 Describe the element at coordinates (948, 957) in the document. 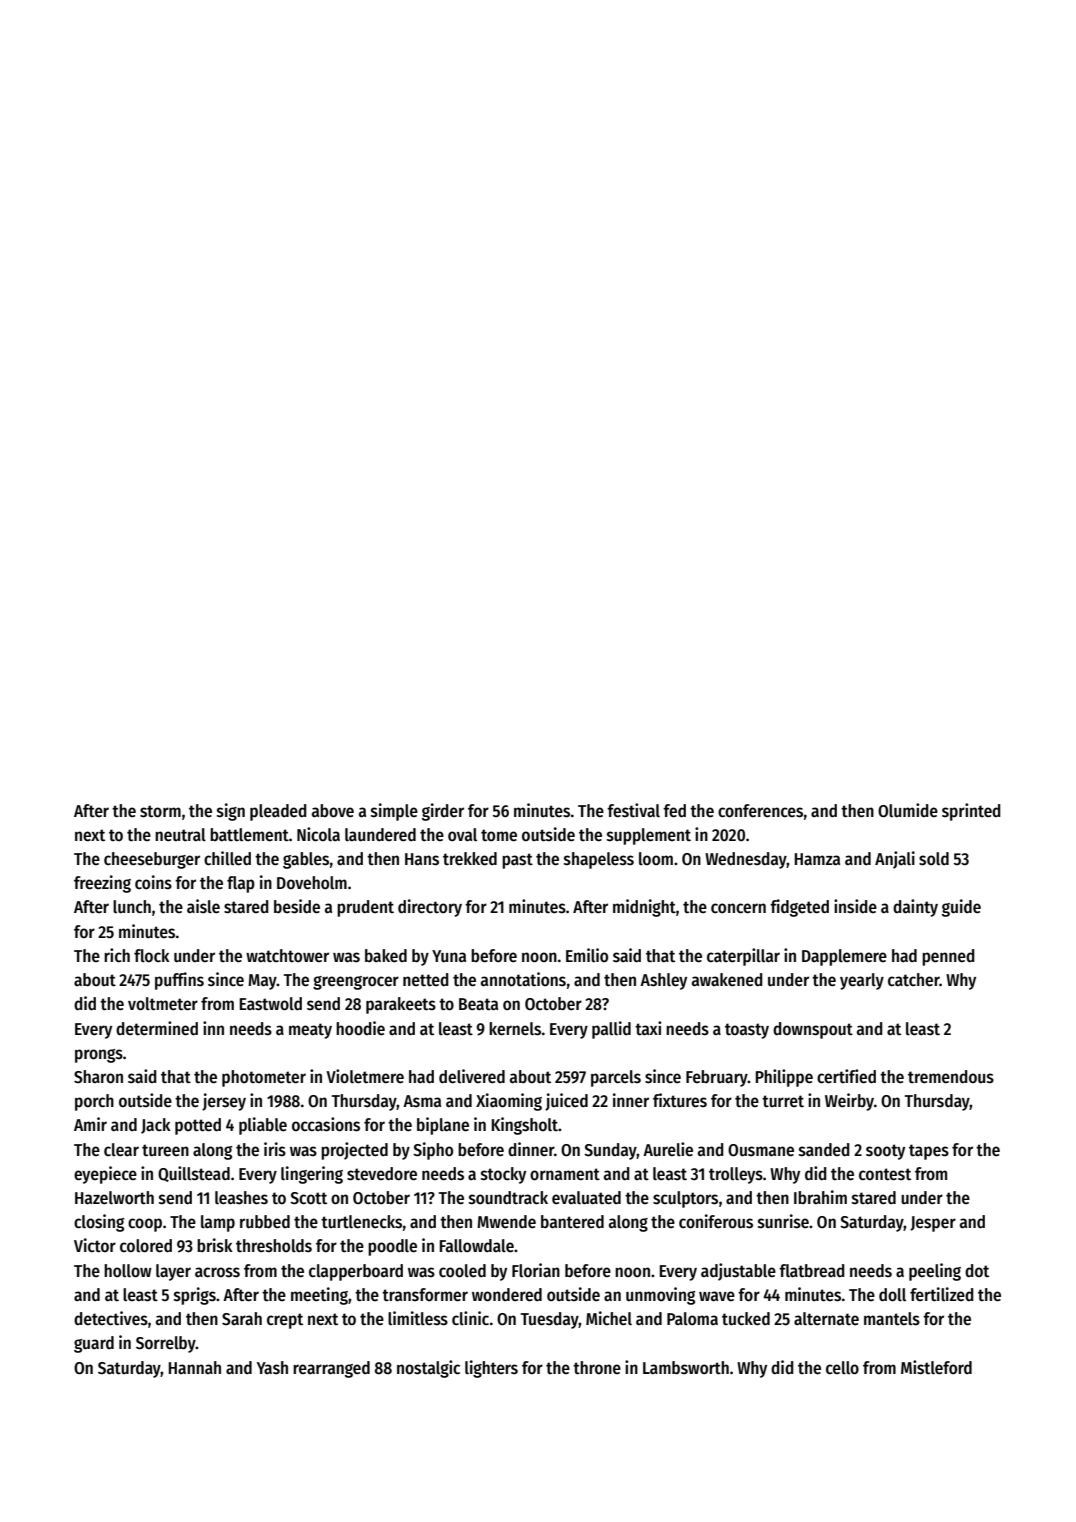

I see `penned` at that location.
